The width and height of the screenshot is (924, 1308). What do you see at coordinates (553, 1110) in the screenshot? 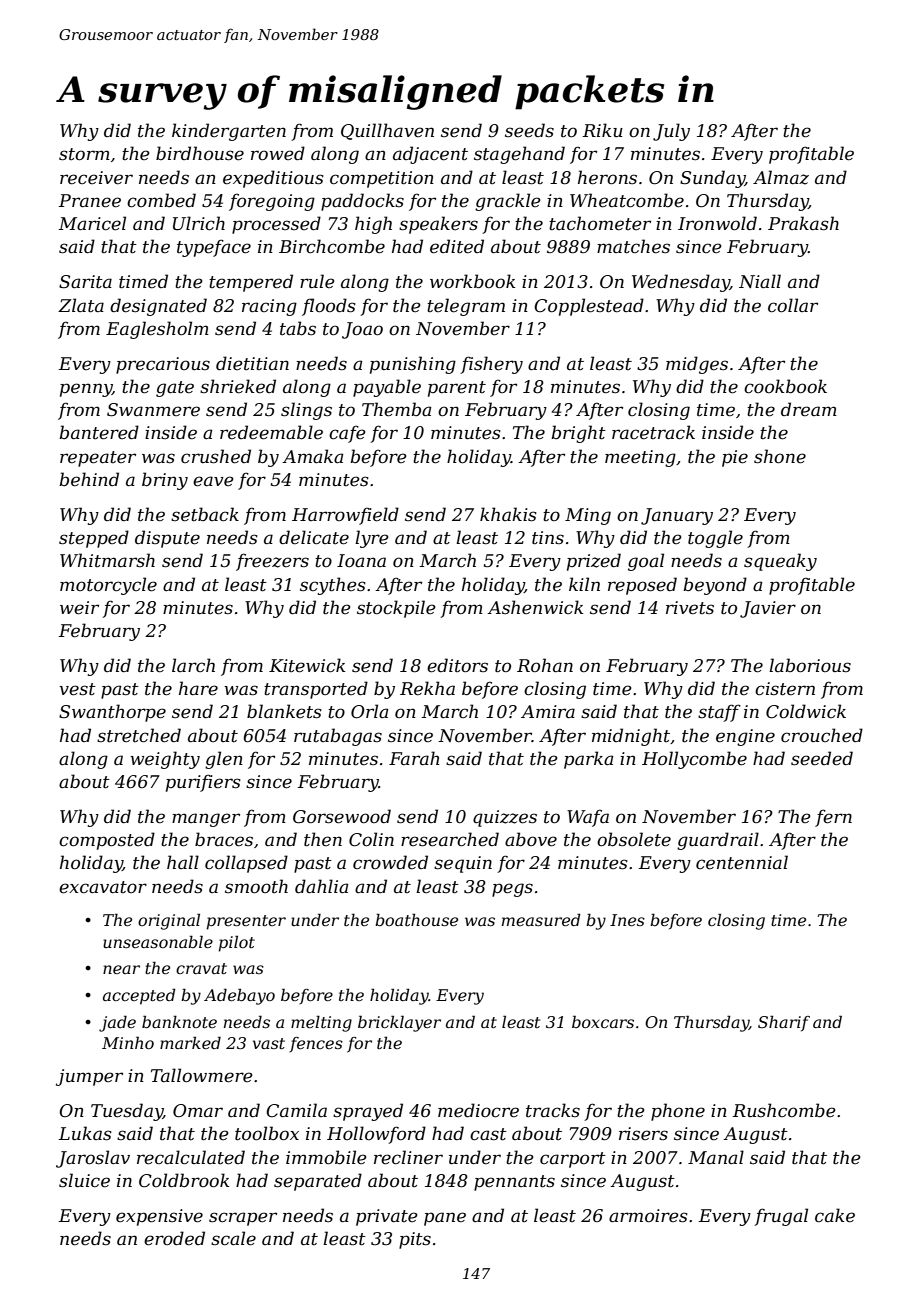
I see `tracks` at bounding box center [553, 1110].
